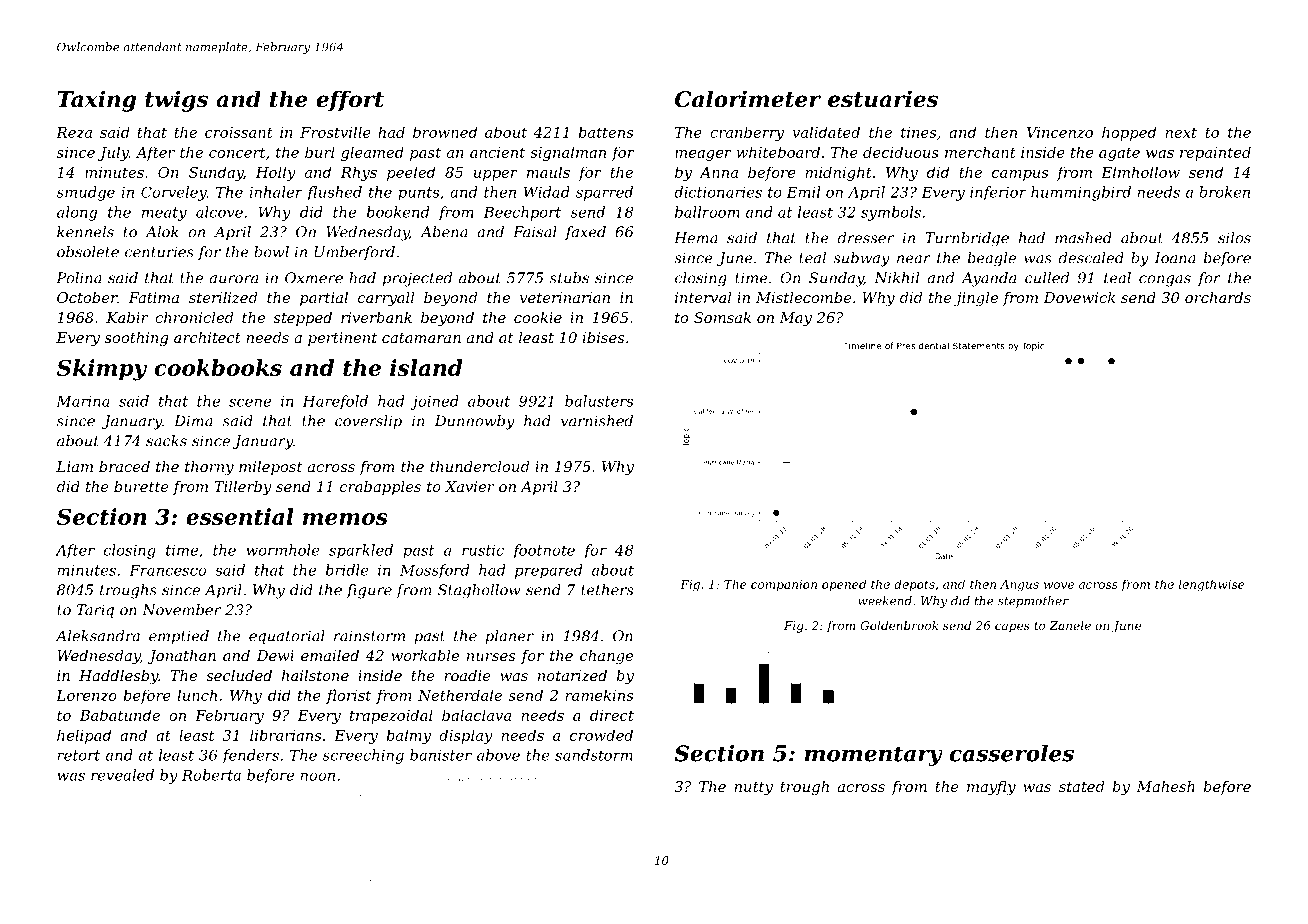 The height and width of the image is (924, 1308). What do you see at coordinates (606, 657) in the image?
I see `change` at bounding box center [606, 657].
